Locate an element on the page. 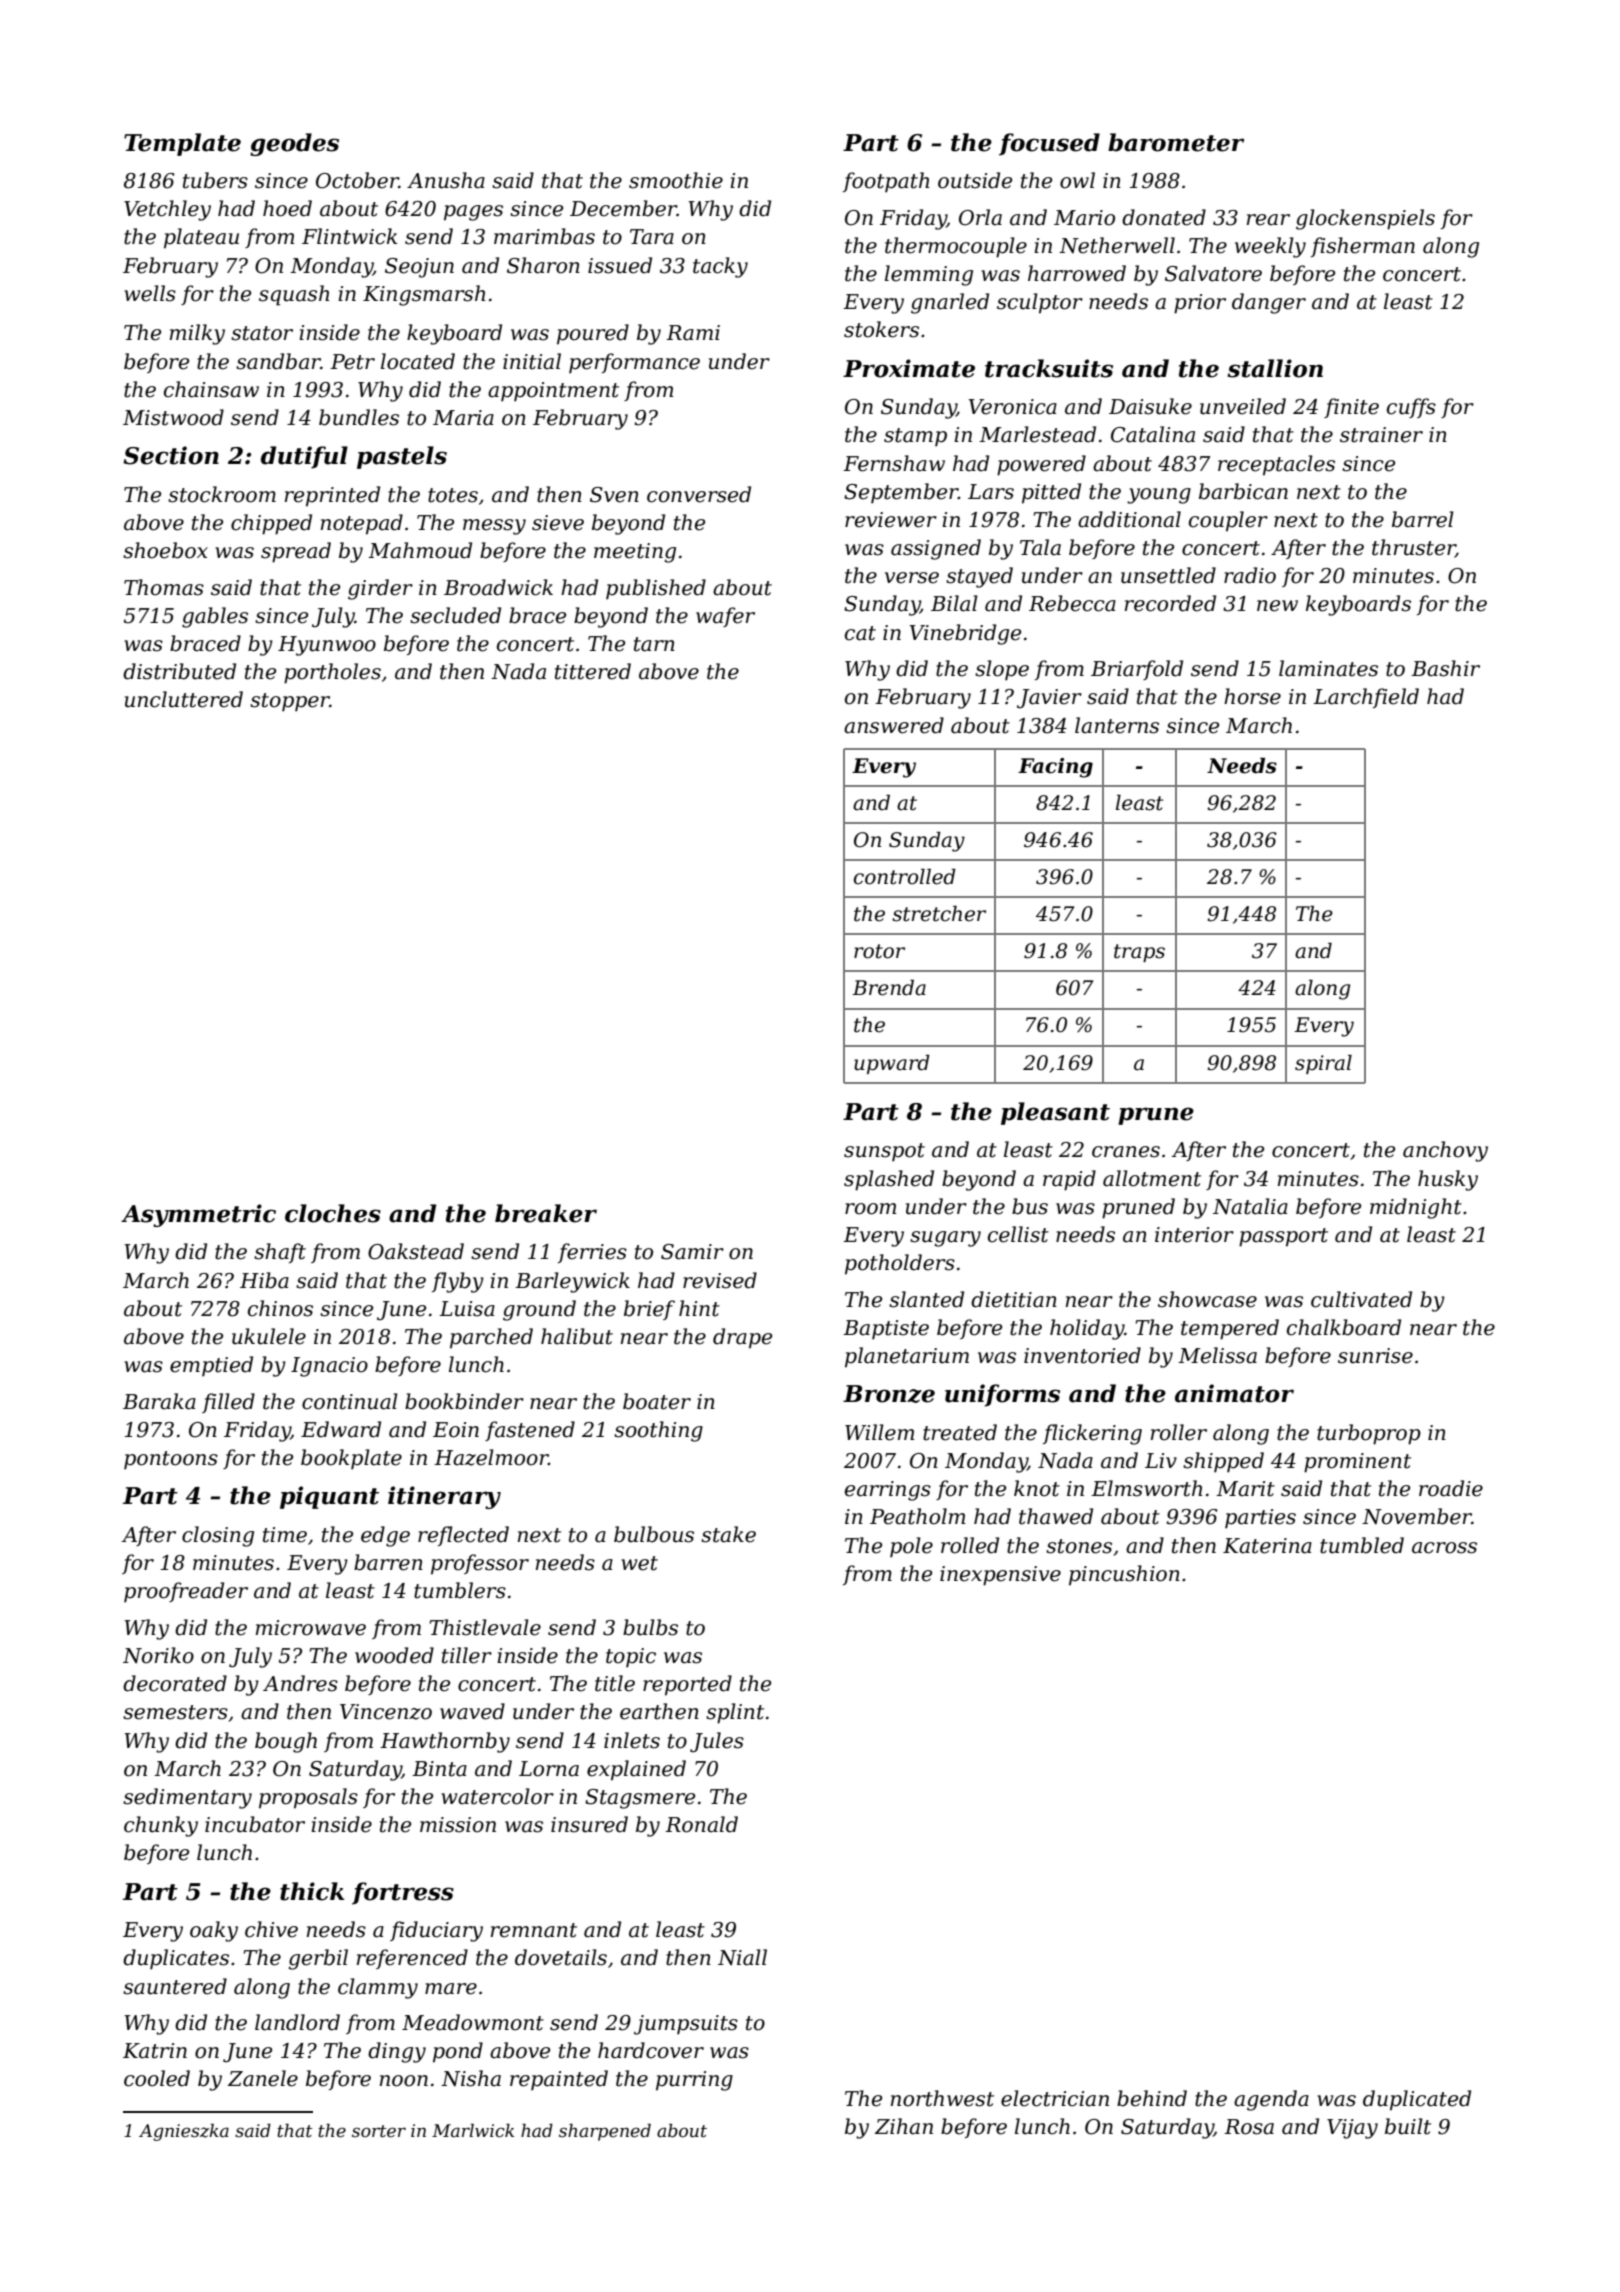  sugary is located at coordinates (945, 1239).
